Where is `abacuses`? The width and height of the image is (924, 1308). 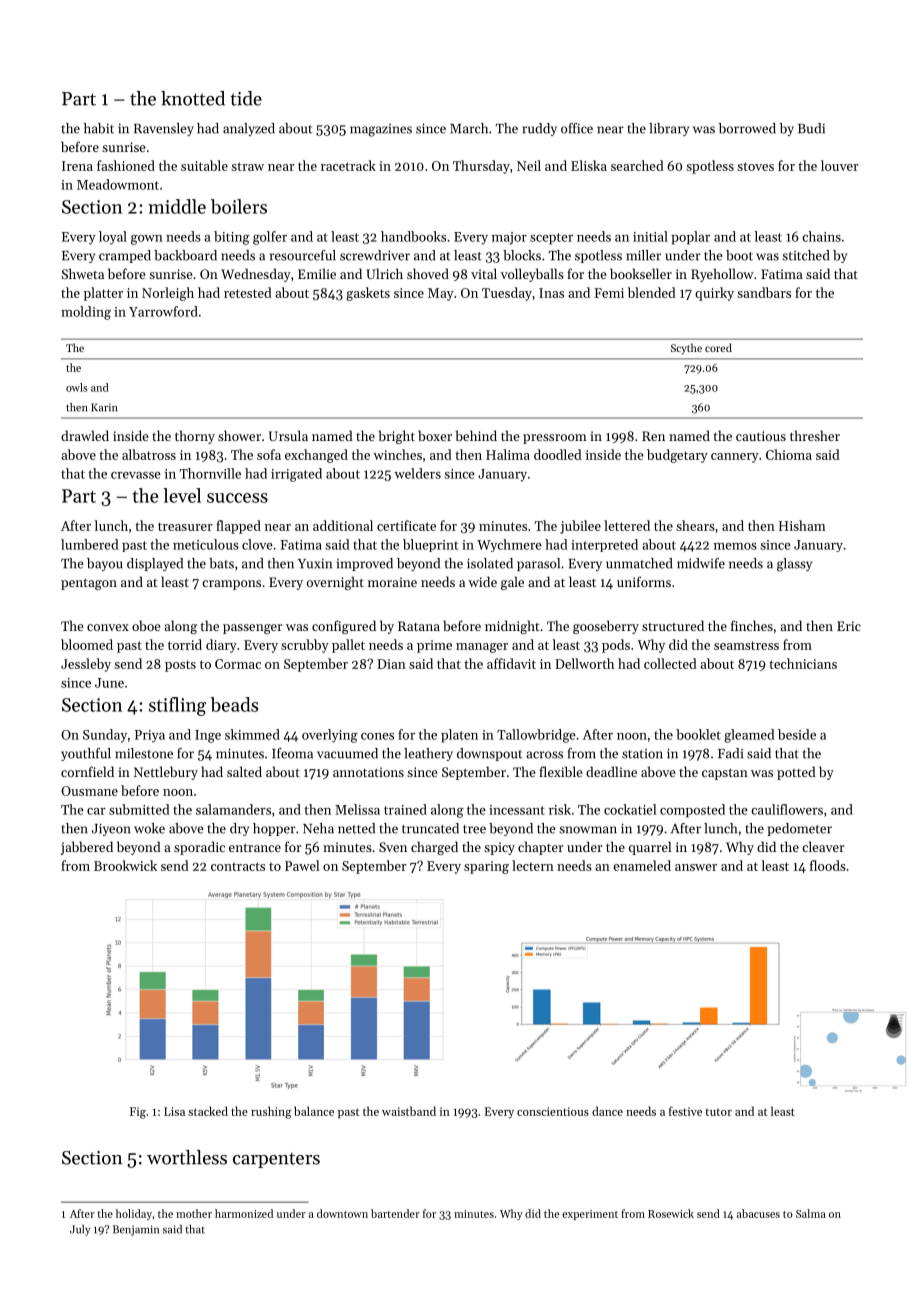 abacuses is located at coordinates (758, 1213).
